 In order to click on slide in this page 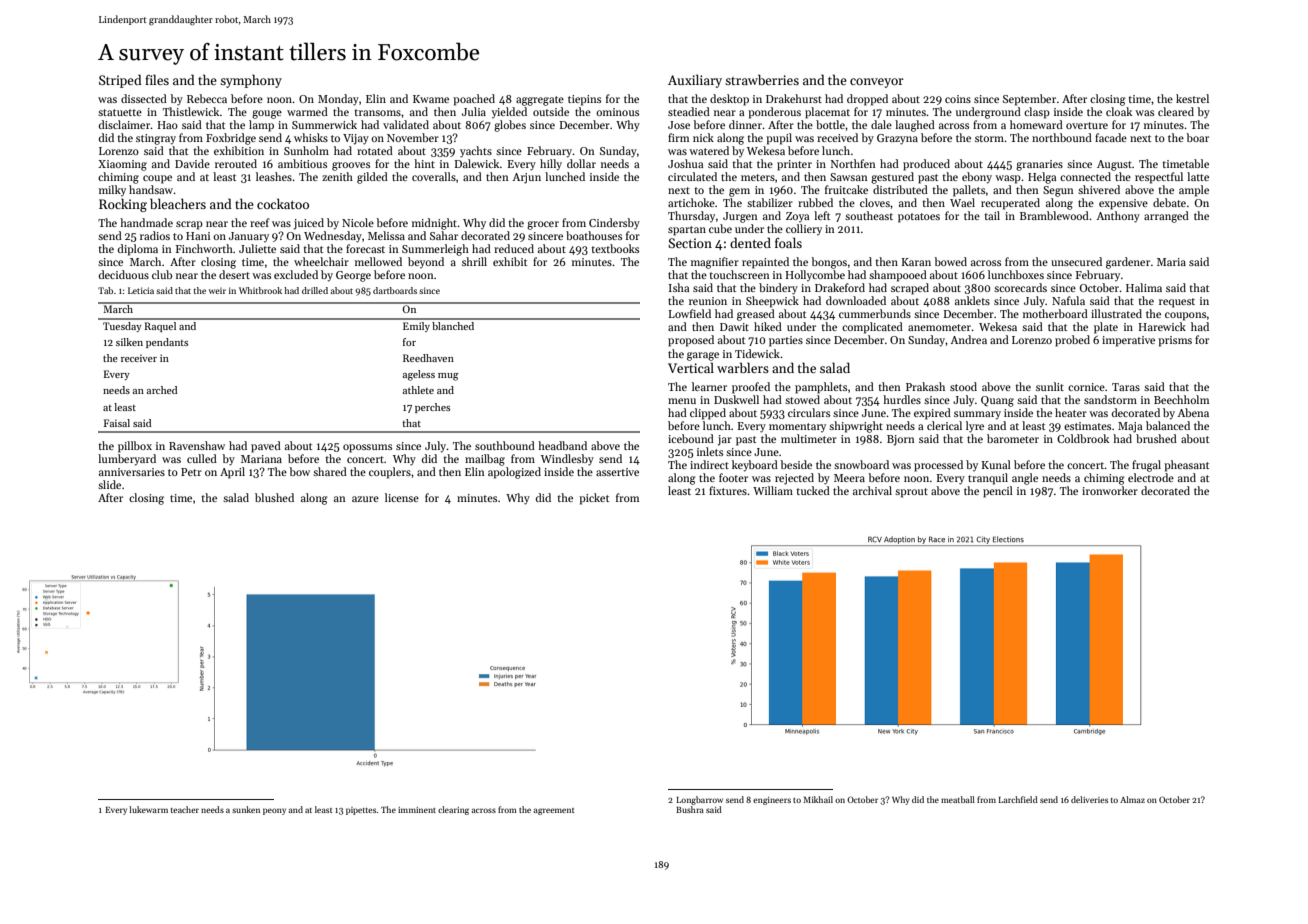, I will do `click(109, 484)`.
